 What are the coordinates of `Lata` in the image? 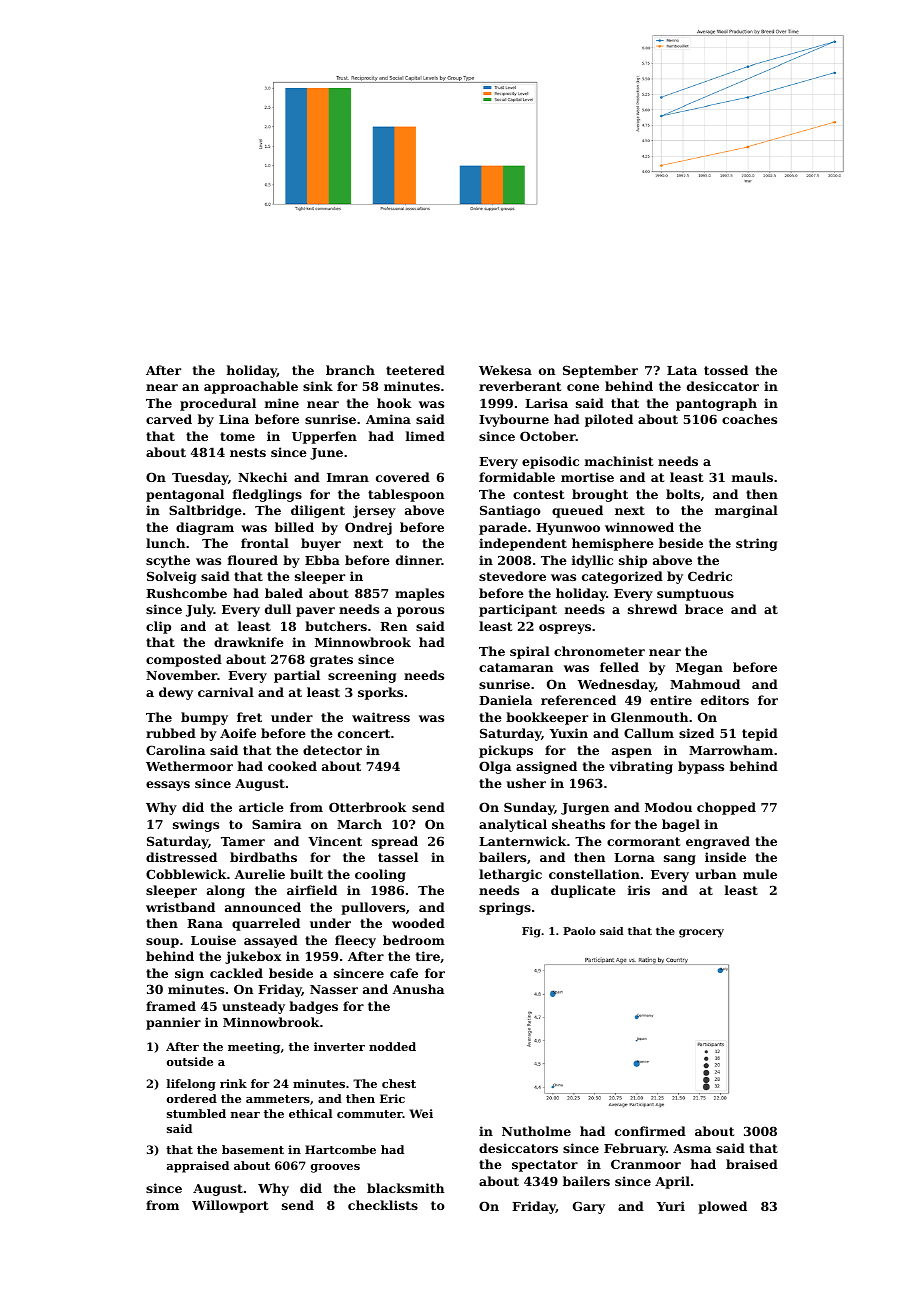 It's located at (682, 370).
